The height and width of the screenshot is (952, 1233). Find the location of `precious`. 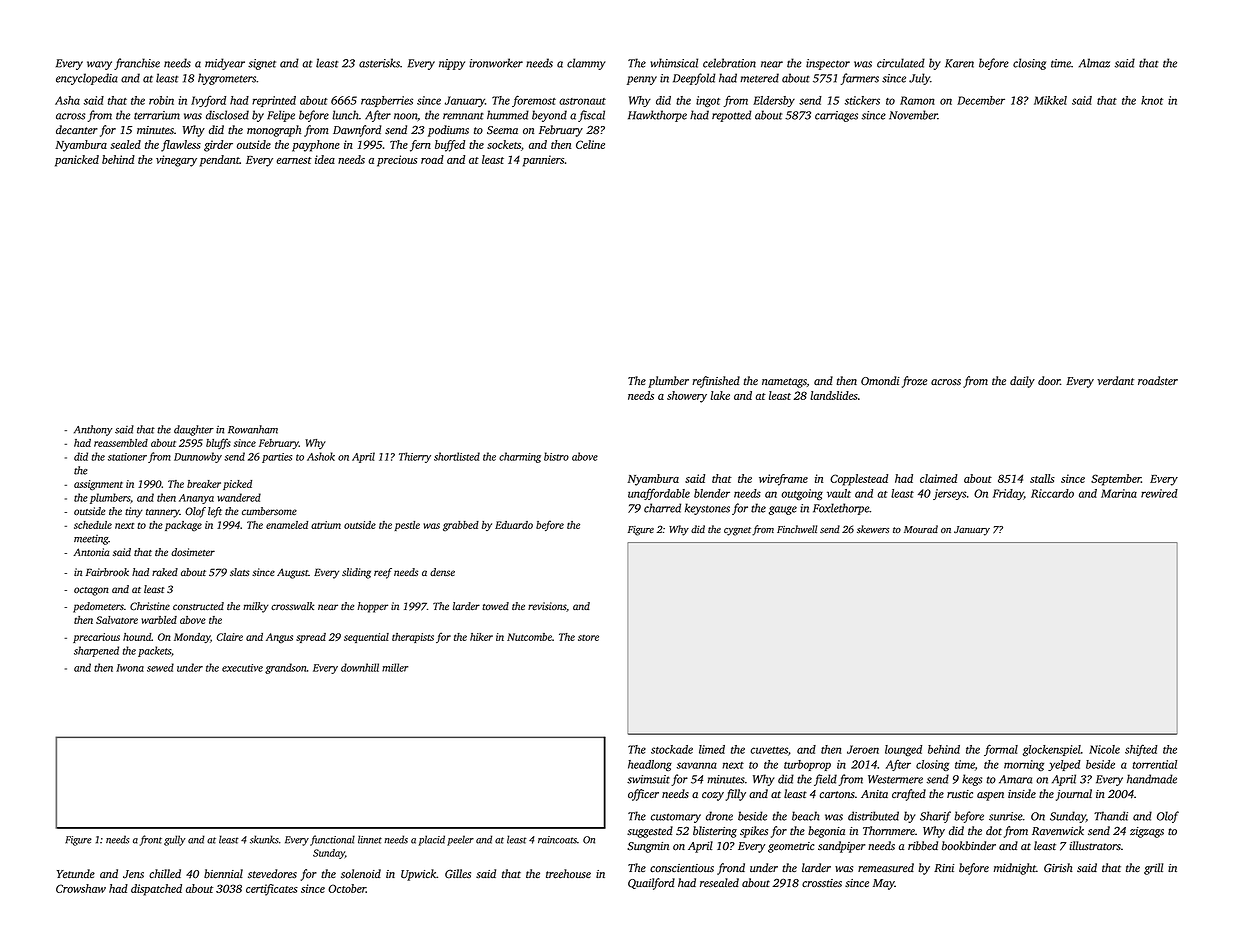

precious is located at coordinates (397, 161).
